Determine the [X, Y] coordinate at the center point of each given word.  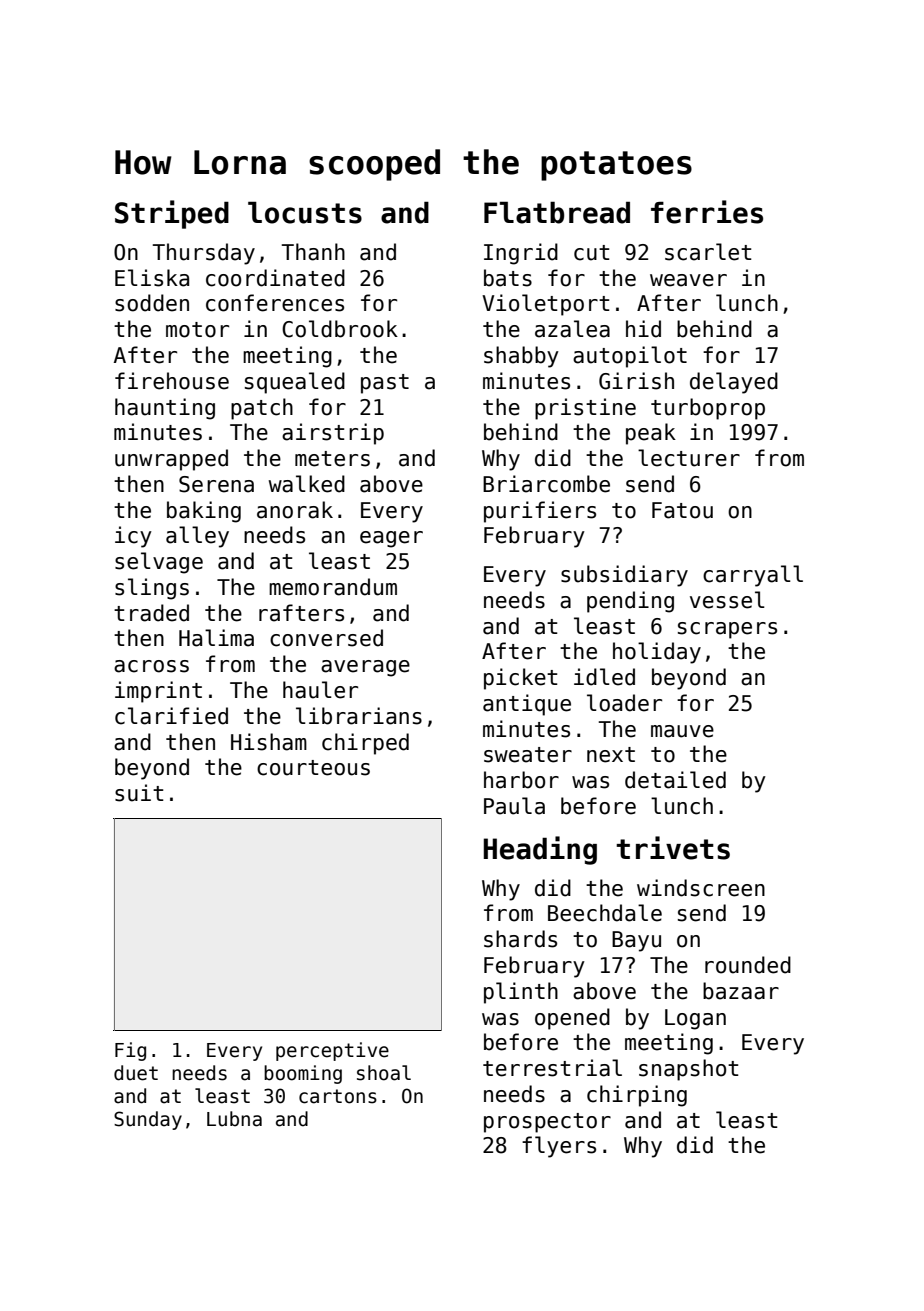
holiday [657, 653]
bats [508, 278]
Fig [130, 1051]
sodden [152, 303]
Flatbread [557, 212]
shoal [384, 1073]
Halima [216, 638]
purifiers [540, 512]
